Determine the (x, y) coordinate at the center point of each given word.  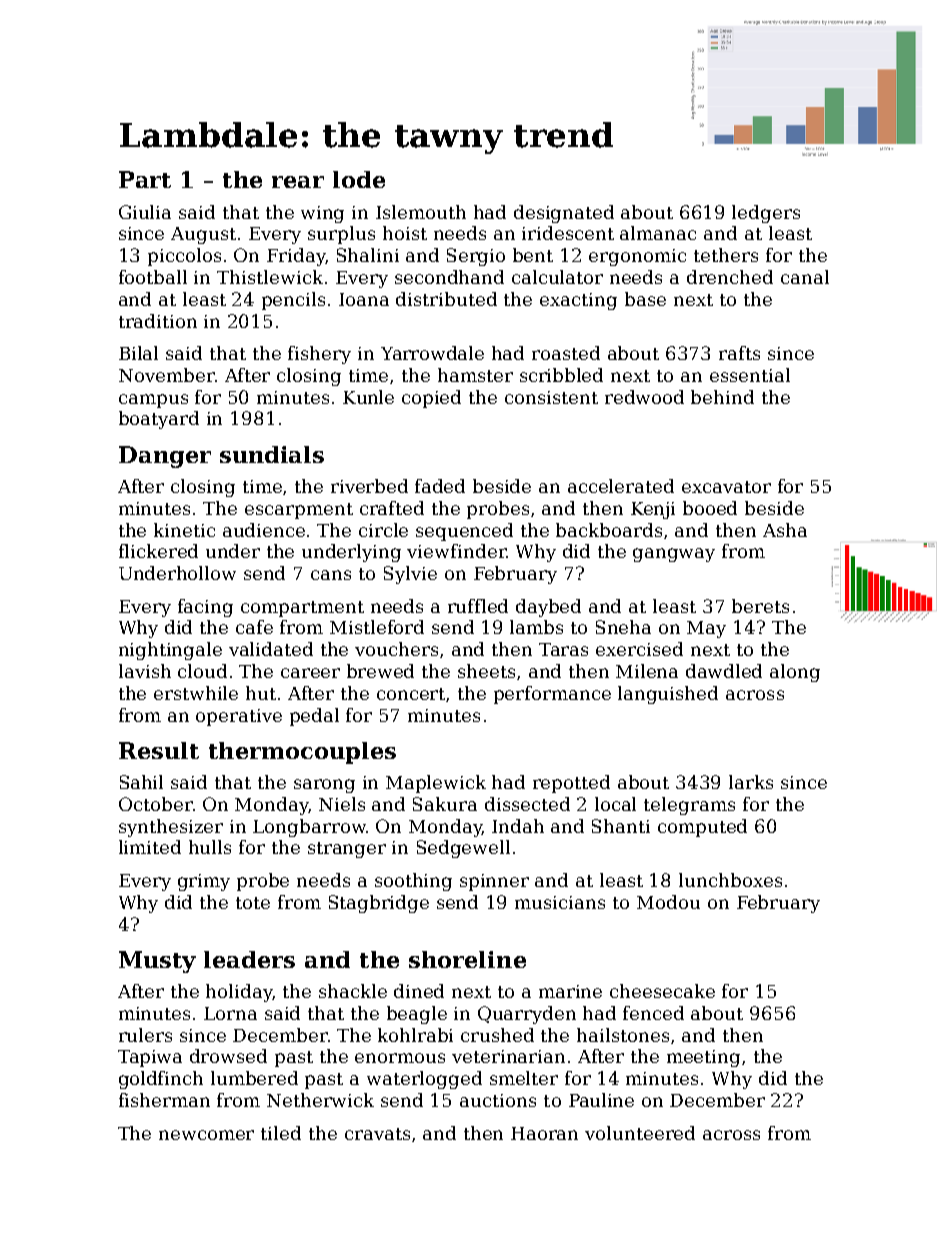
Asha (785, 530)
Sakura (445, 804)
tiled (281, 1133)
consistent (551, 397)
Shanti (621, 826)
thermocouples (302, 753)
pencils (293, 301)
